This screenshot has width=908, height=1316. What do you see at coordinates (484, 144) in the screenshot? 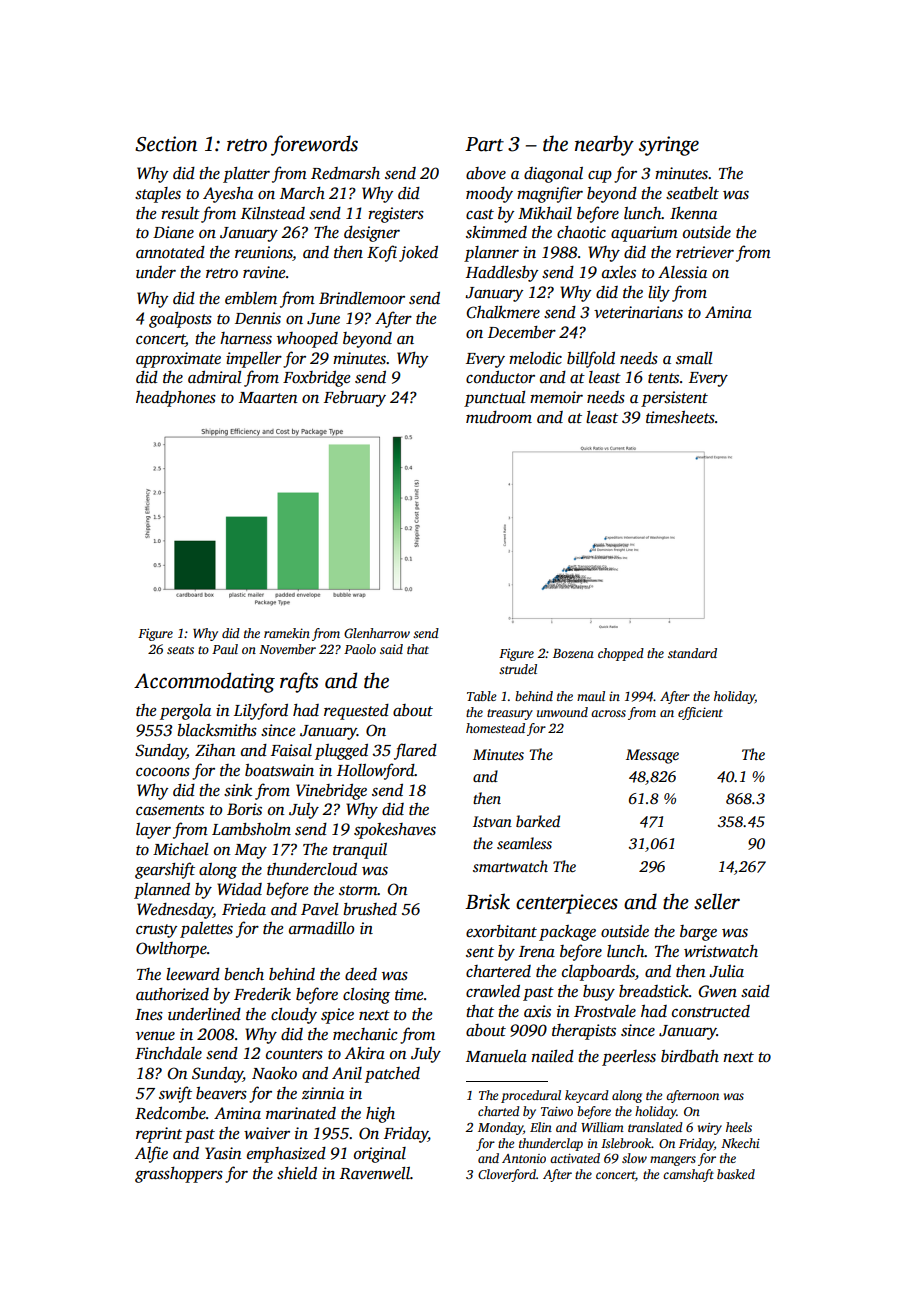
I see `Part` at bounding box center [484, 144].
